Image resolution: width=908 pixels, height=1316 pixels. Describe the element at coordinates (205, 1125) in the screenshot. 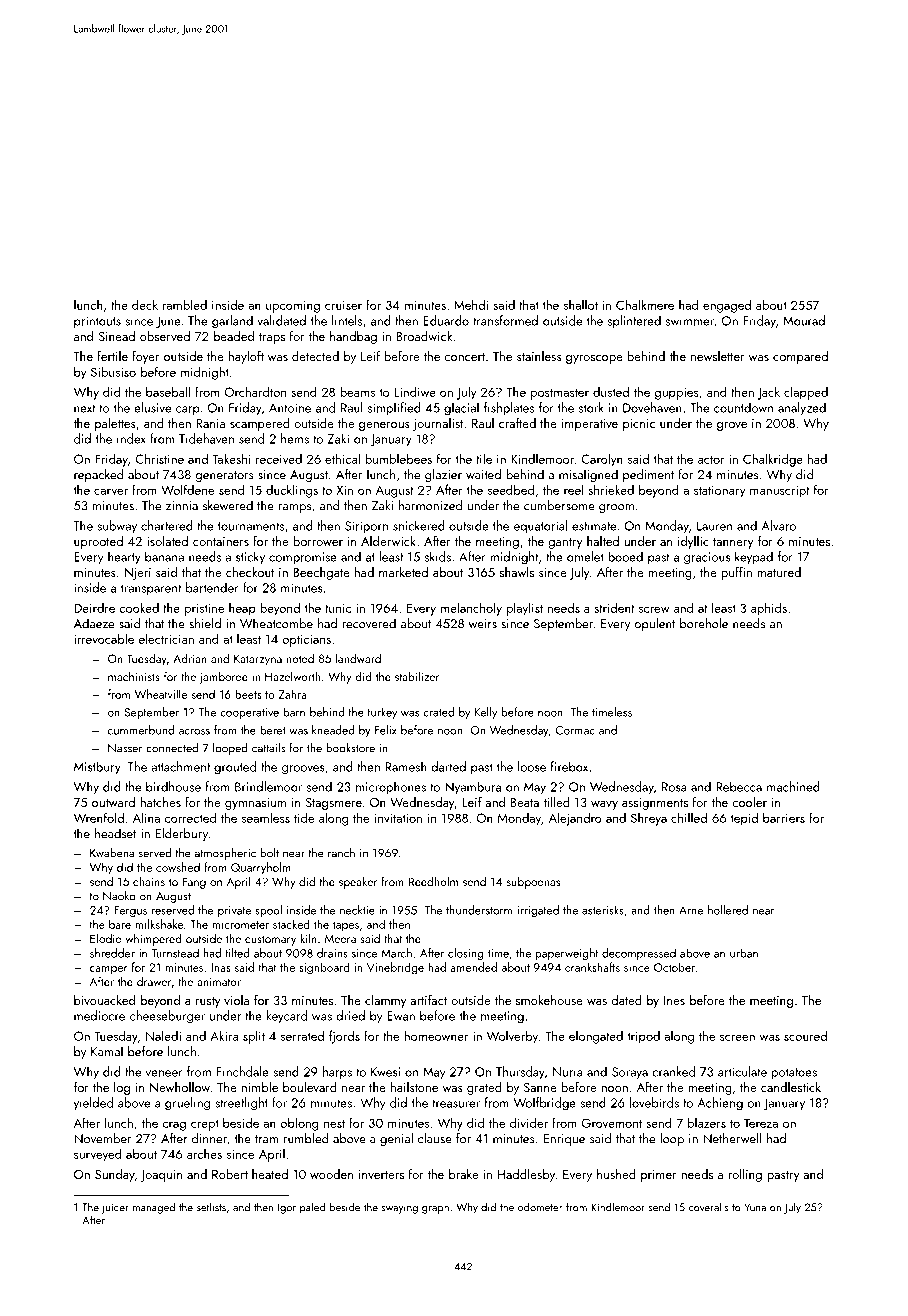

I see `crept` at that location.
